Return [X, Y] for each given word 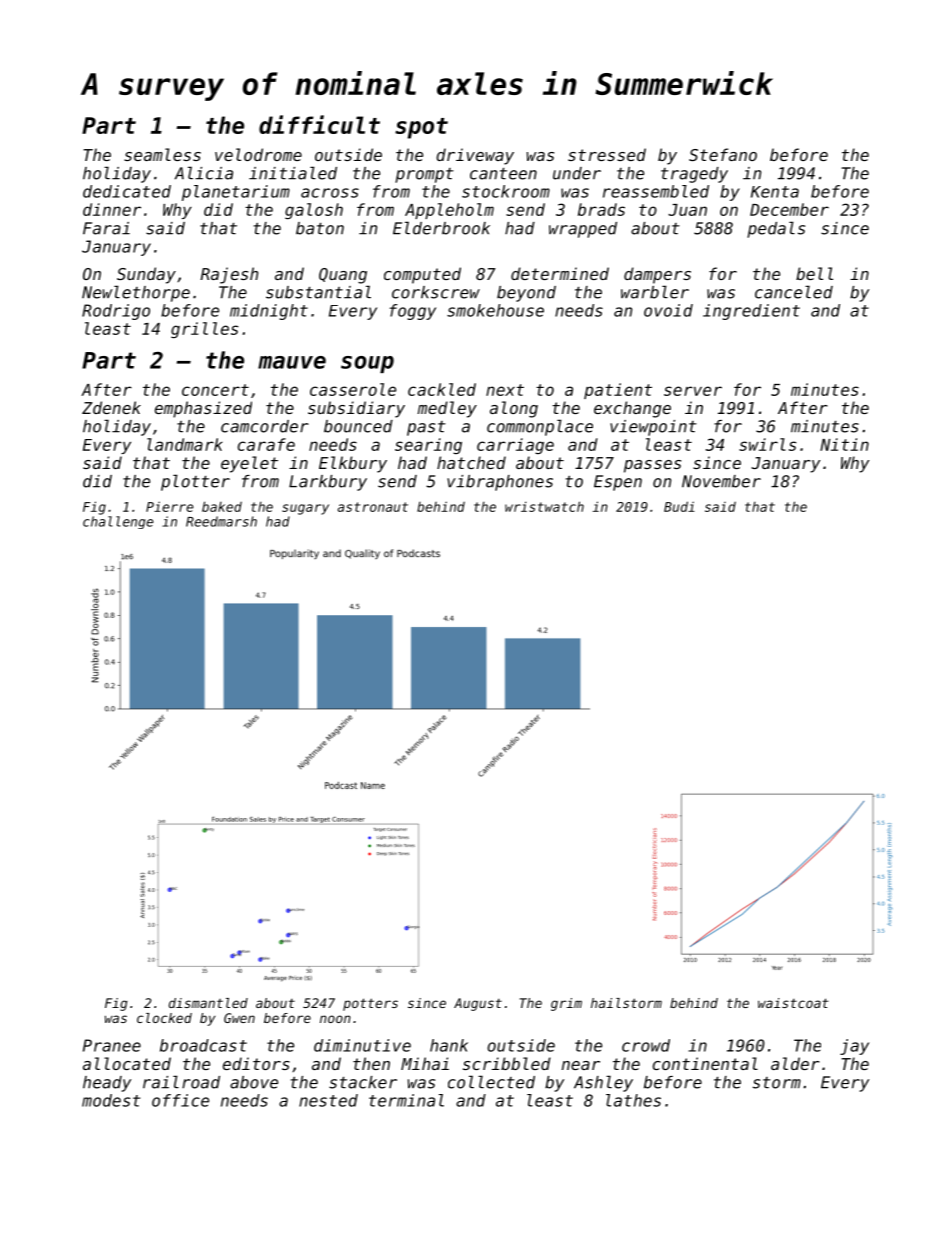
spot [421, 128]
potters [370, 1004]
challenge [118, 522]
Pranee [112, 1045]
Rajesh [229, 275]
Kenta [775, 192]
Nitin [844, 444]
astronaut [373, 507]
